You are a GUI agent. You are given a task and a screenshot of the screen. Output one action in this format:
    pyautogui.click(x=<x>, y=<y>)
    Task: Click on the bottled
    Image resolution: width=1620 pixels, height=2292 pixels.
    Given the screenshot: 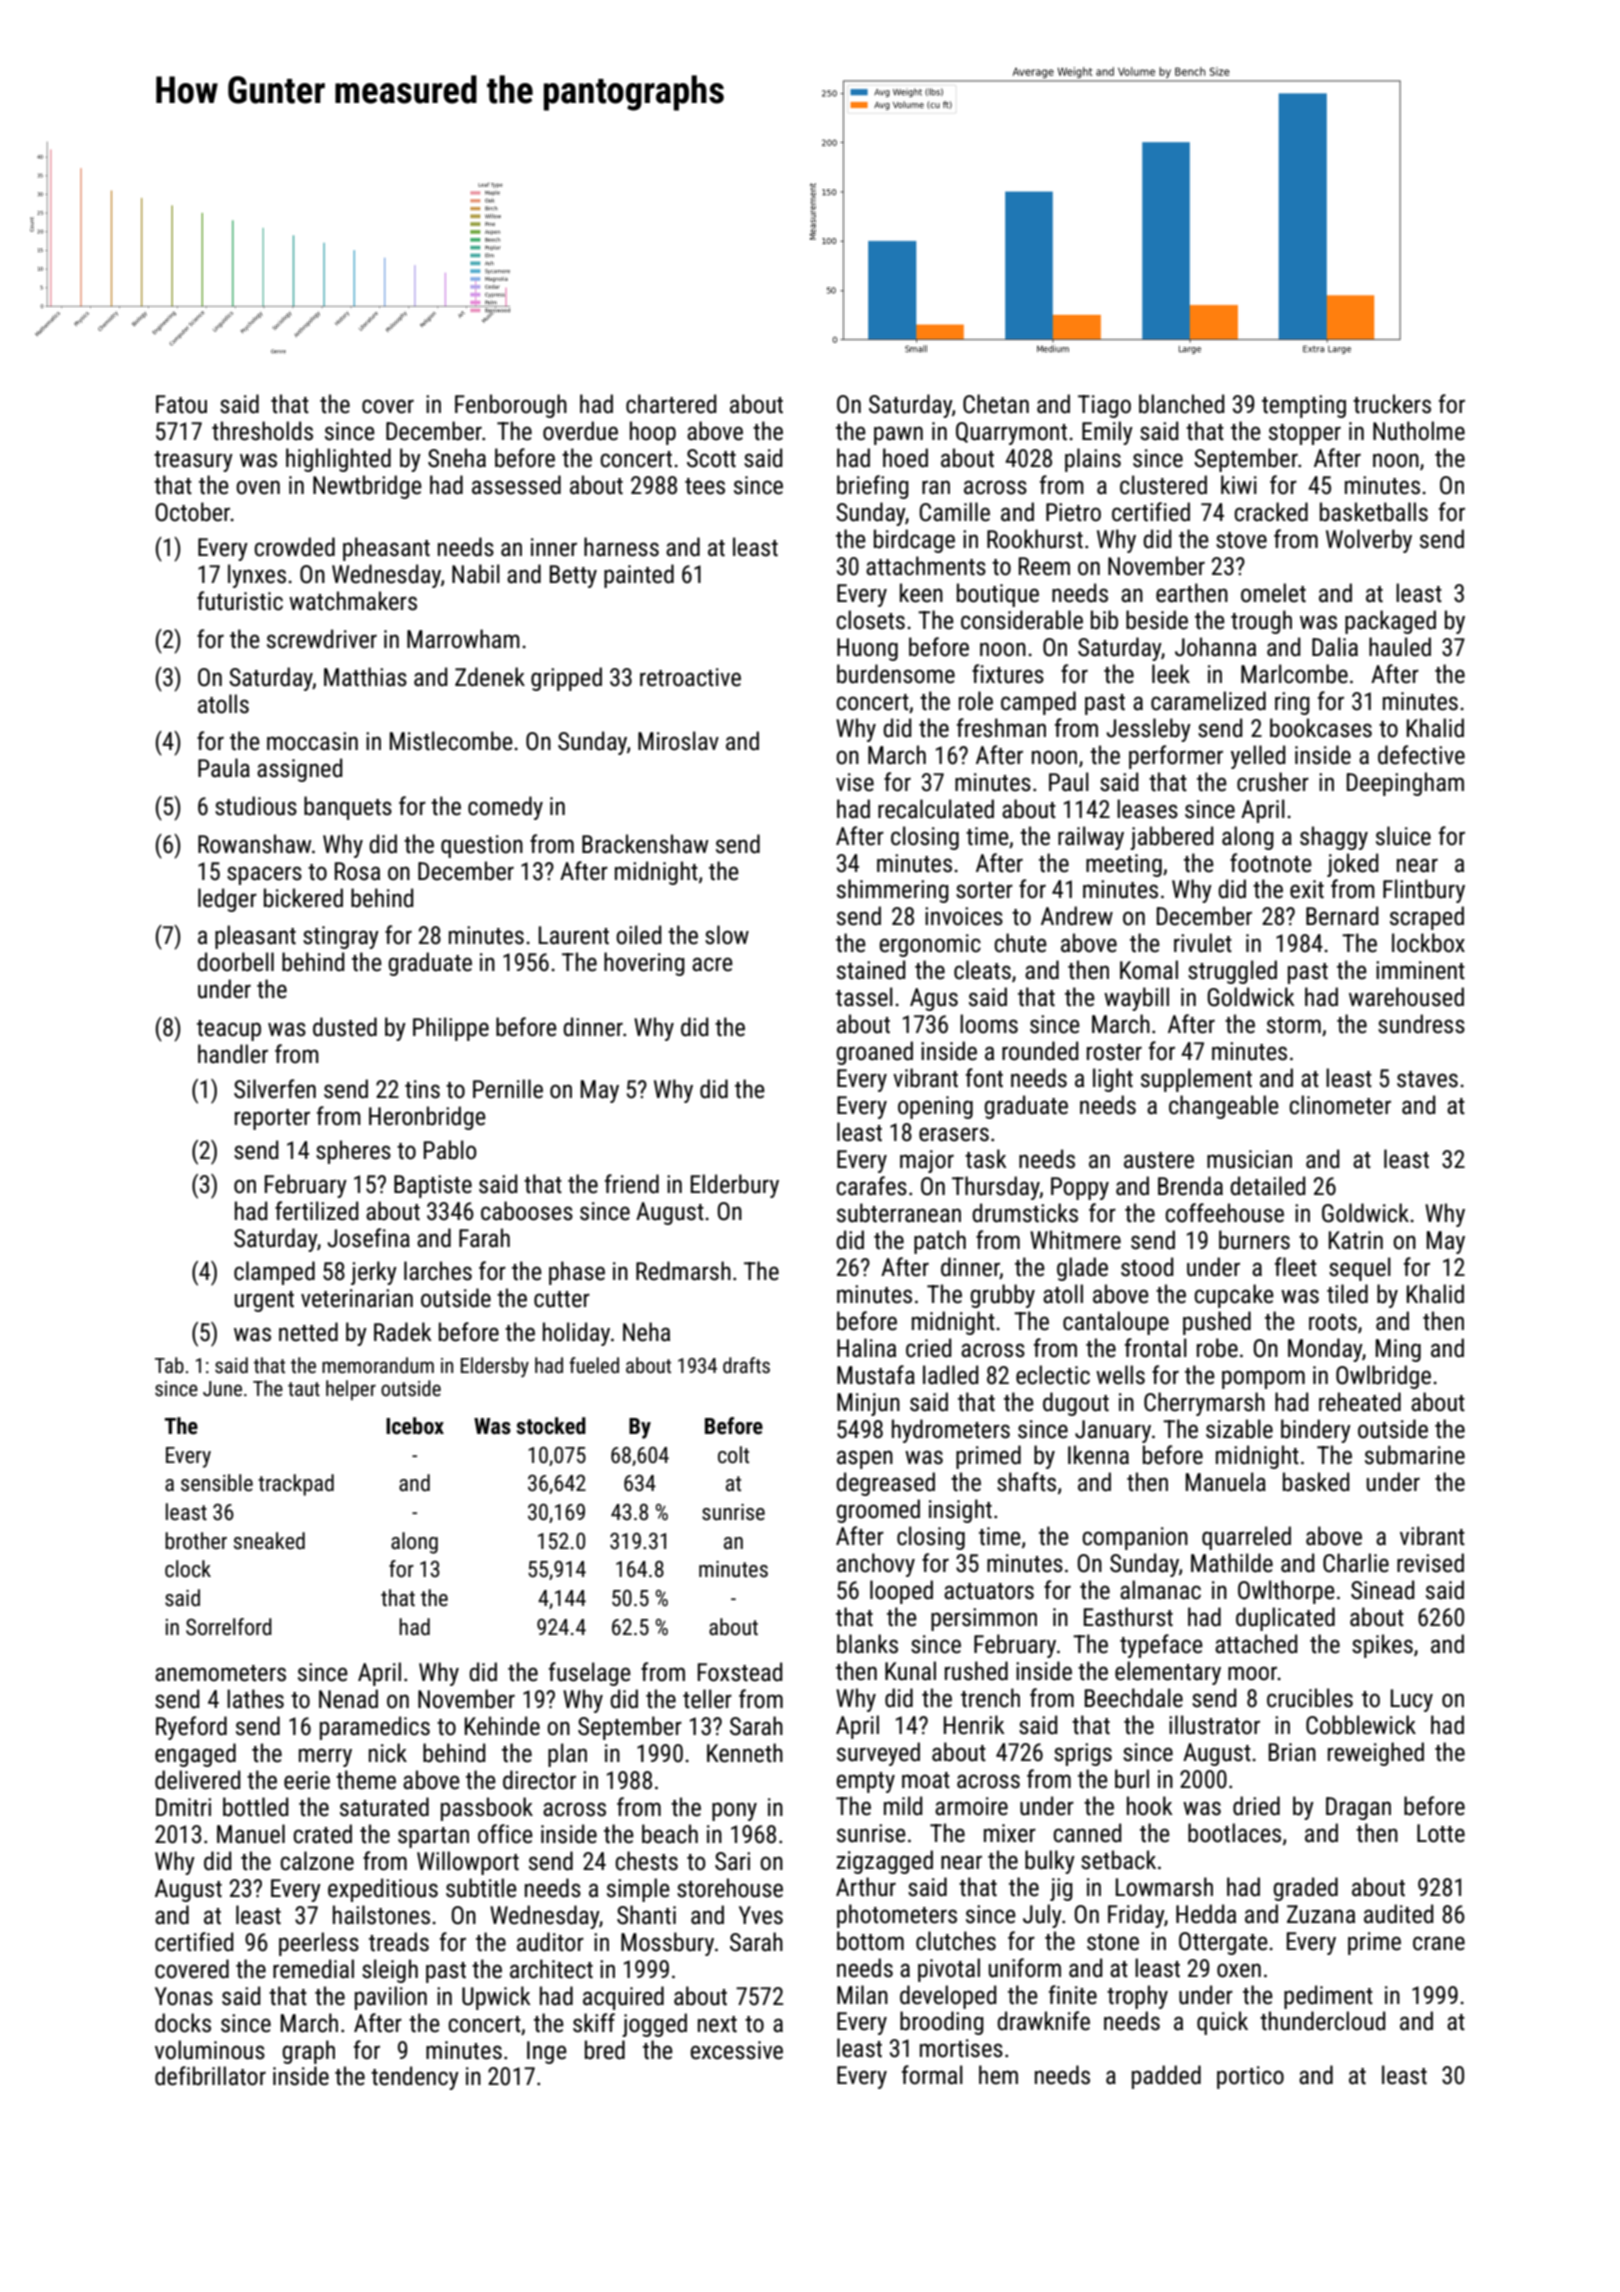 What is the action you would take?
    pyautogui.click(x=255, y=1807)
